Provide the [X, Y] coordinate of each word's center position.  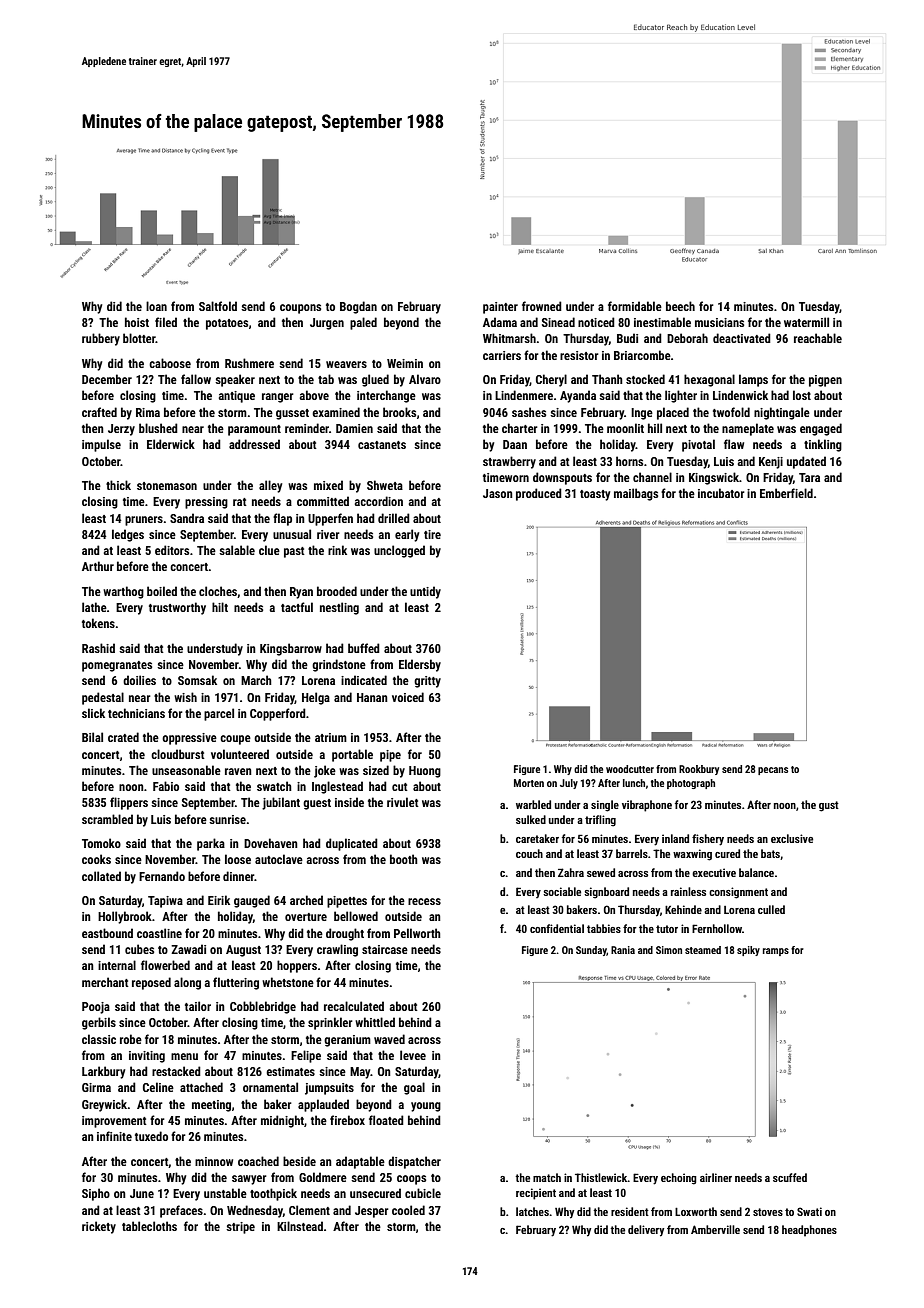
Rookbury [699, 770]
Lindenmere [524, 395]
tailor [198, 1006]
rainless [688, 891]
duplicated [352, 844]
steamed [703, 950]
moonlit [625, 428]
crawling [337, 950]
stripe [240, 1228]
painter [500, 308]
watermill [806, 322]
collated [101, 876]
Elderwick [171, 444]
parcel [219, 714]
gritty [427, 682]
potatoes [227, 324]
